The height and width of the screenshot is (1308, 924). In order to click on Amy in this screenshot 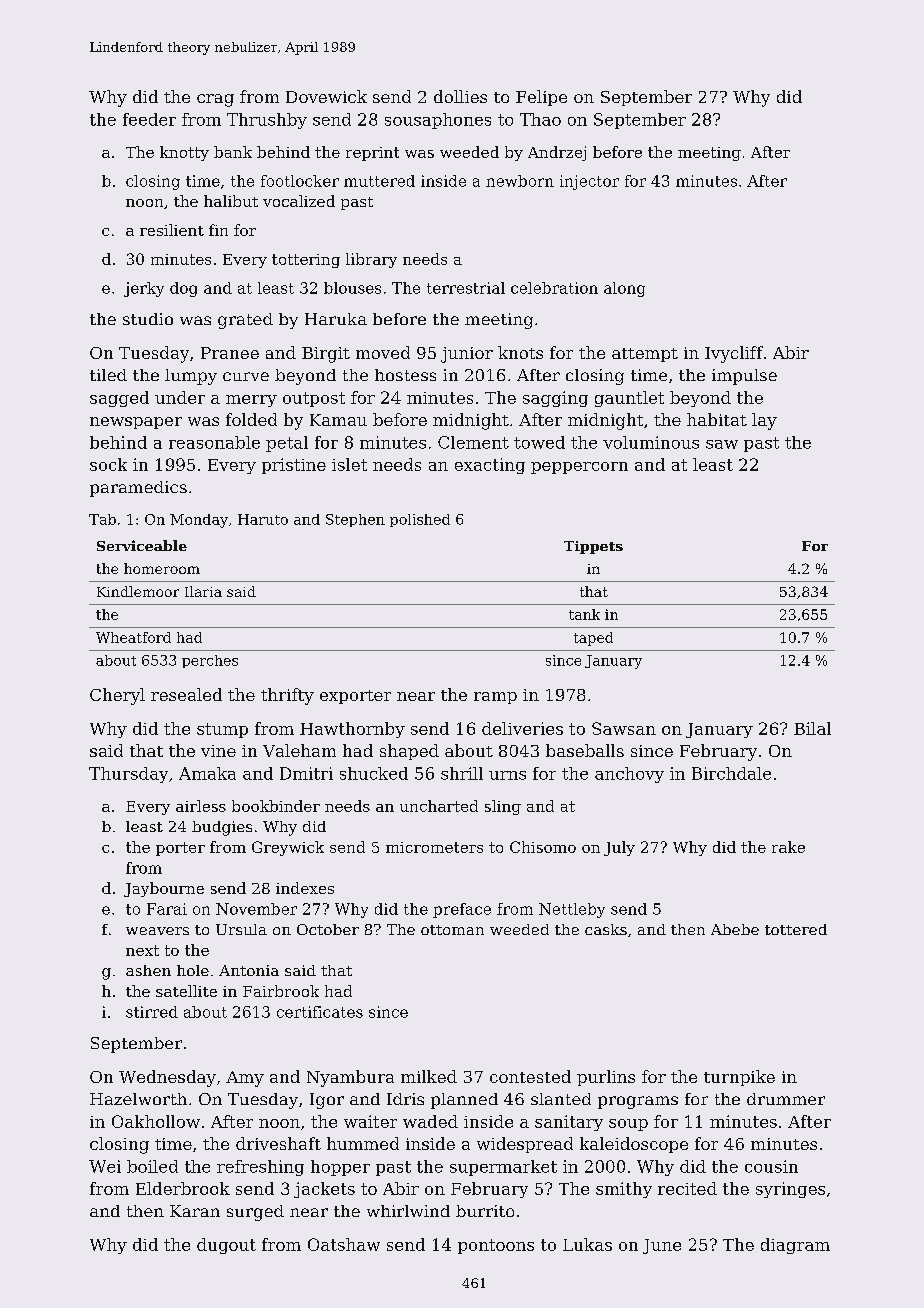, I will do `click(245, 1079)`.
